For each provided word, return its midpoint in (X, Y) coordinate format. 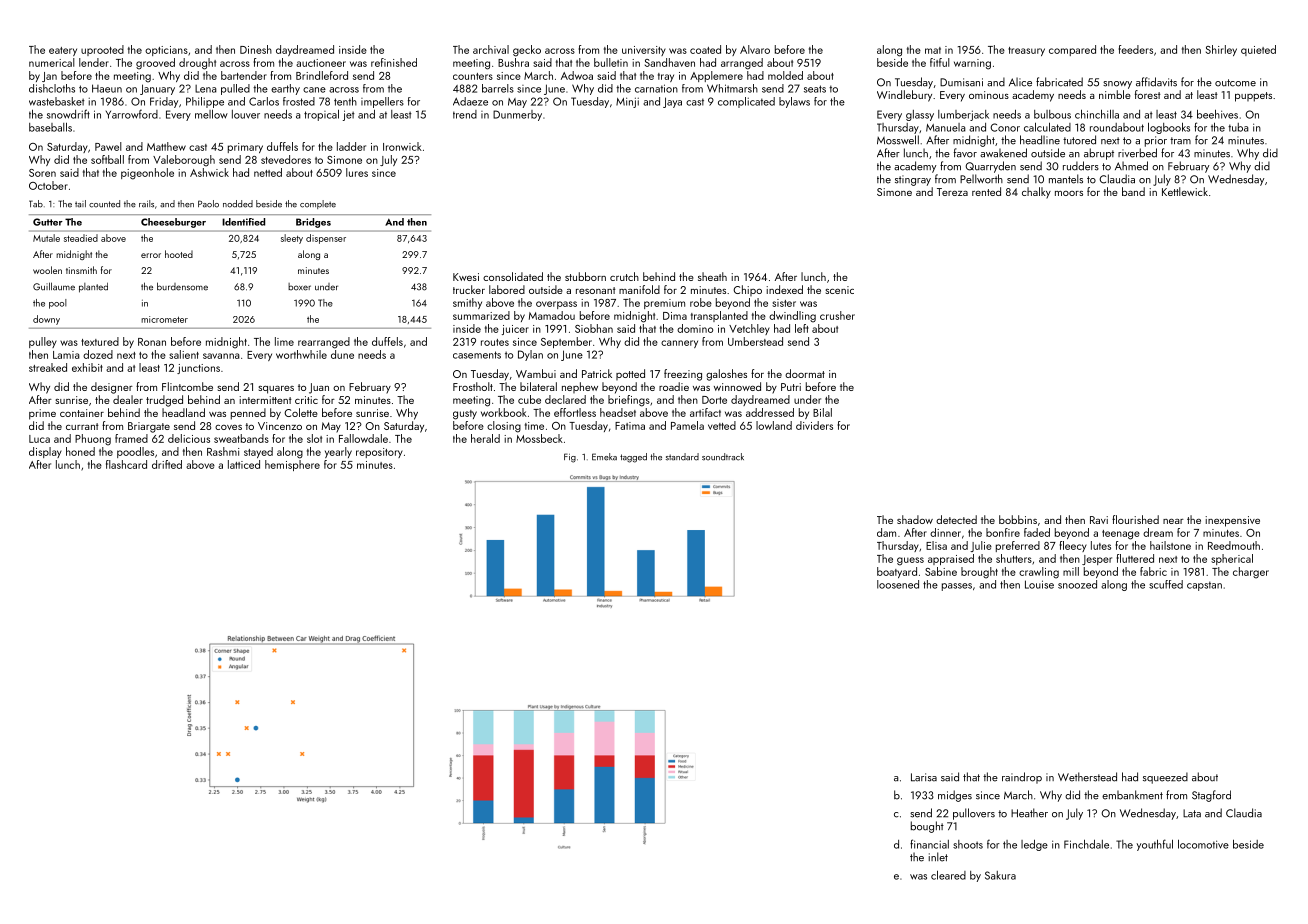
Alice (1020, 82)
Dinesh (256, 49)
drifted (167, 464)
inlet (938, 857)
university (644, 51)
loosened (898, 584)
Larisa (924, 777)
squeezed (1165, 778)
